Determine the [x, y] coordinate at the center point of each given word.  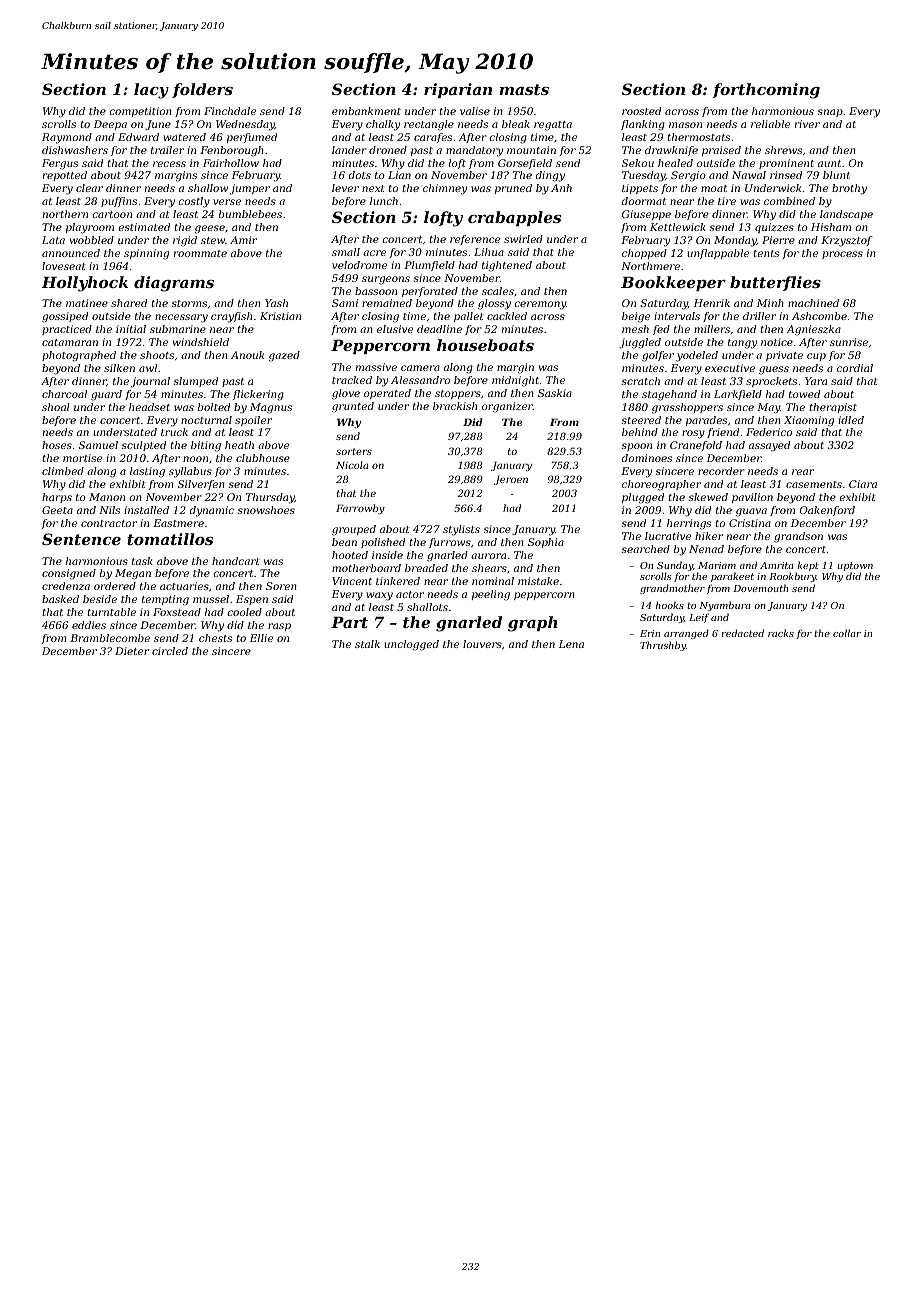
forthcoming [766, 91]
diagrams [174, 284]
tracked [352, 380]
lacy [151, 91]
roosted [641, 111]
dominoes [647, 458]
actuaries [184, 586]
